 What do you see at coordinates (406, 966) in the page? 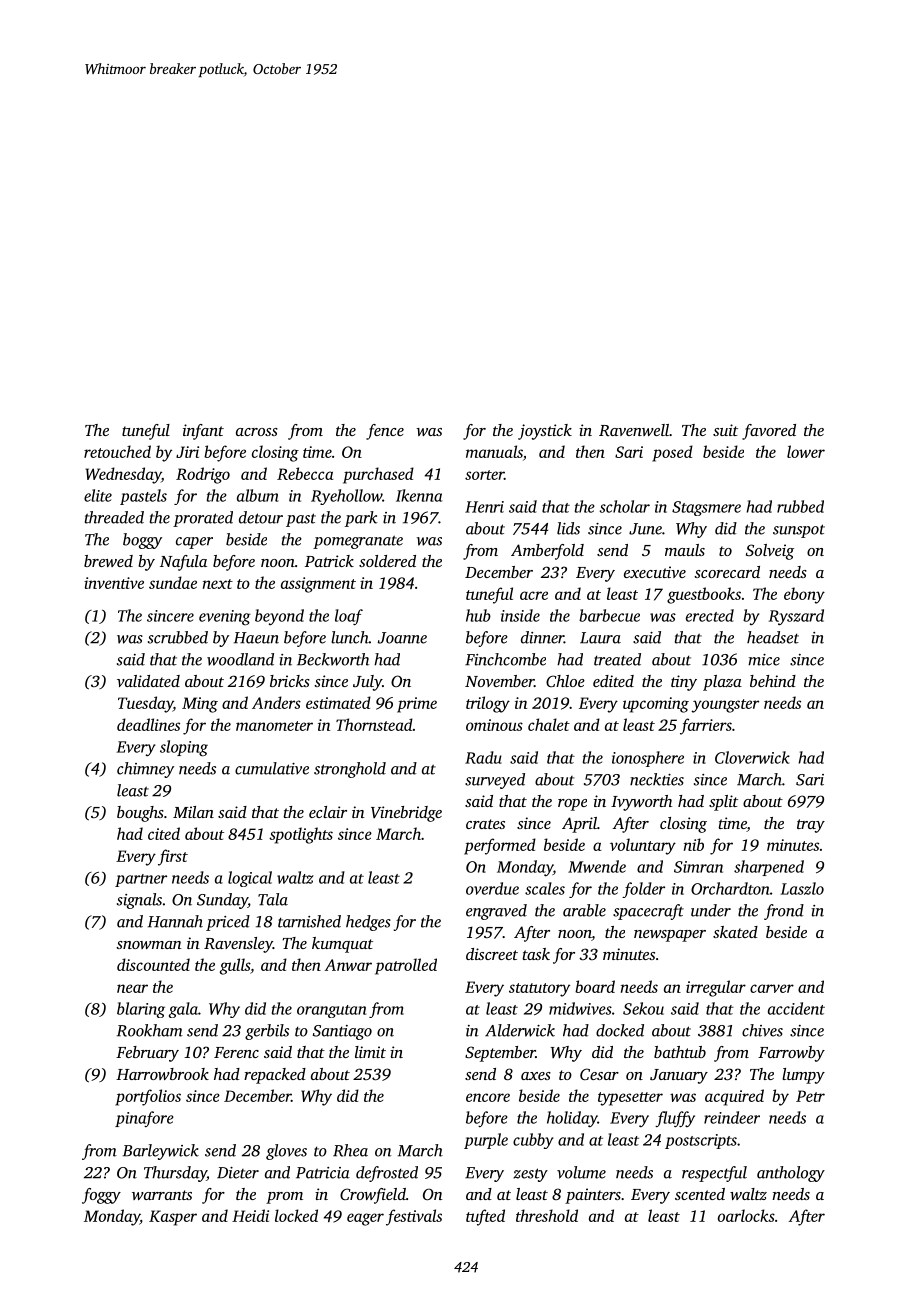
I see `patrolled` at bounding box center [406, 966].
